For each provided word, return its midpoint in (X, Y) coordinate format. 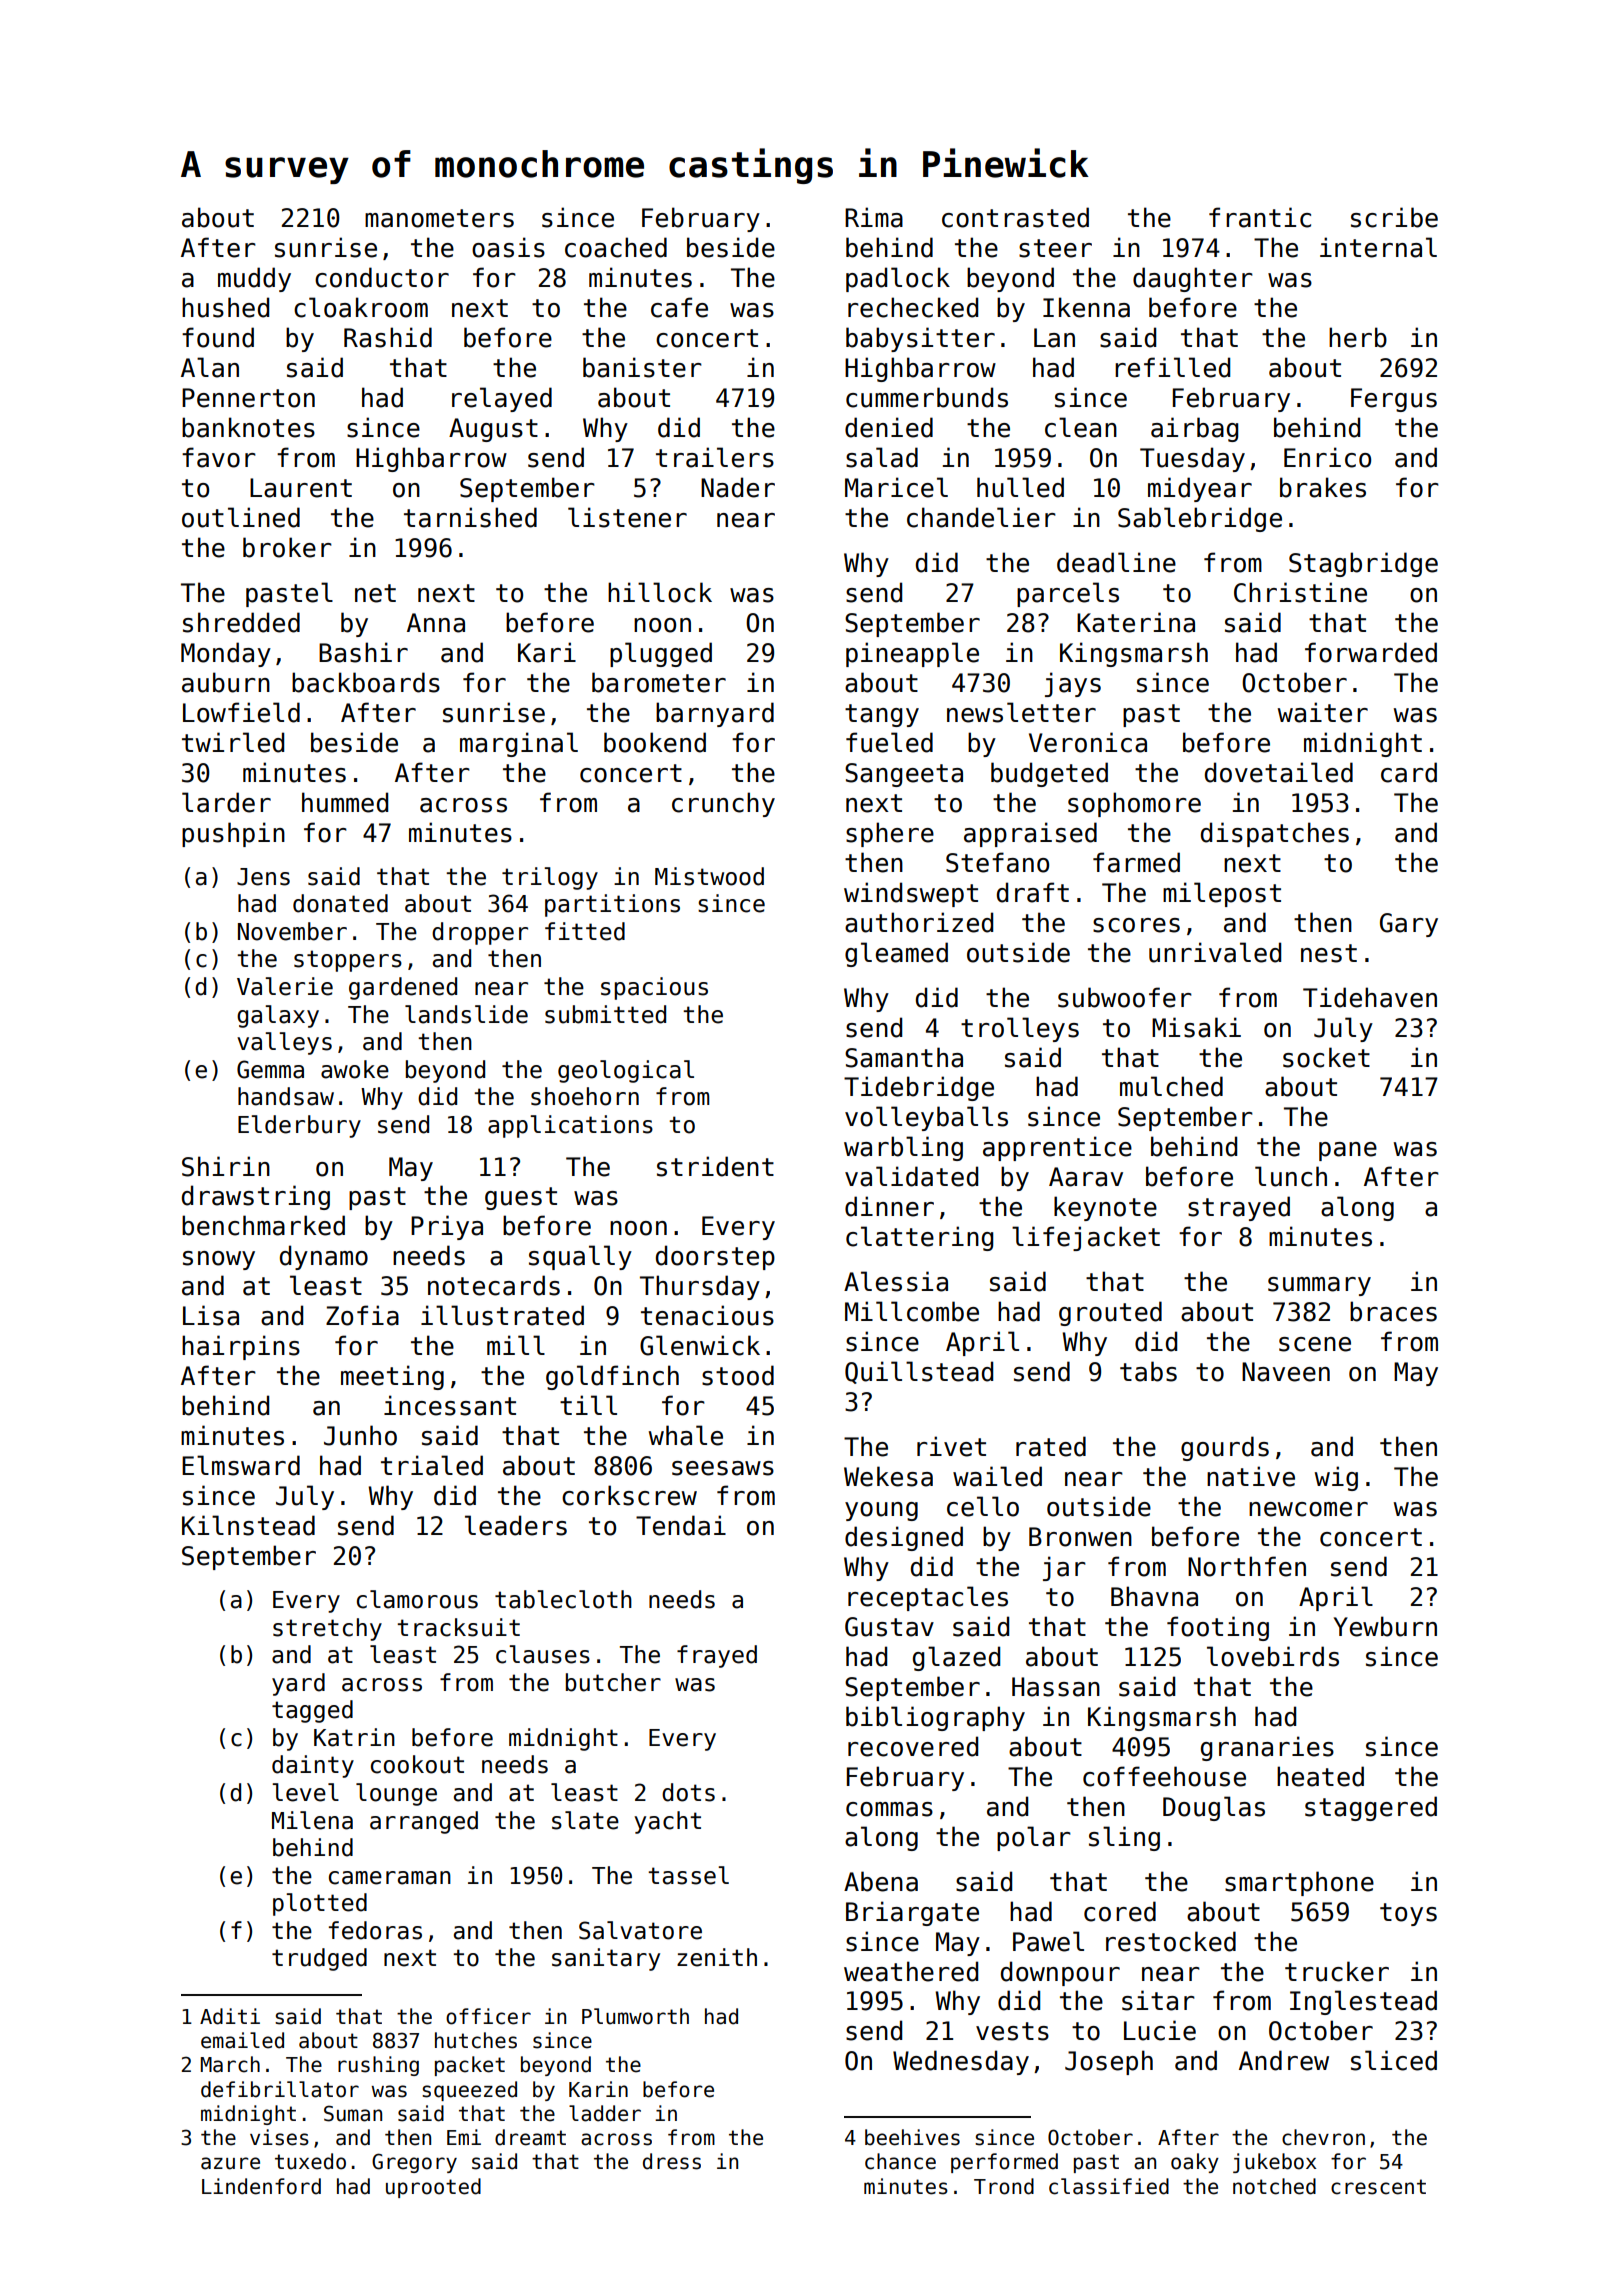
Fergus (1394, 400)
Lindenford (261, 2186)
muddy (254, 279)
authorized (919, 922)
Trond (1004, 2186)
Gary (1409, 925)
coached (616, 247)
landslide (466, 1014)
